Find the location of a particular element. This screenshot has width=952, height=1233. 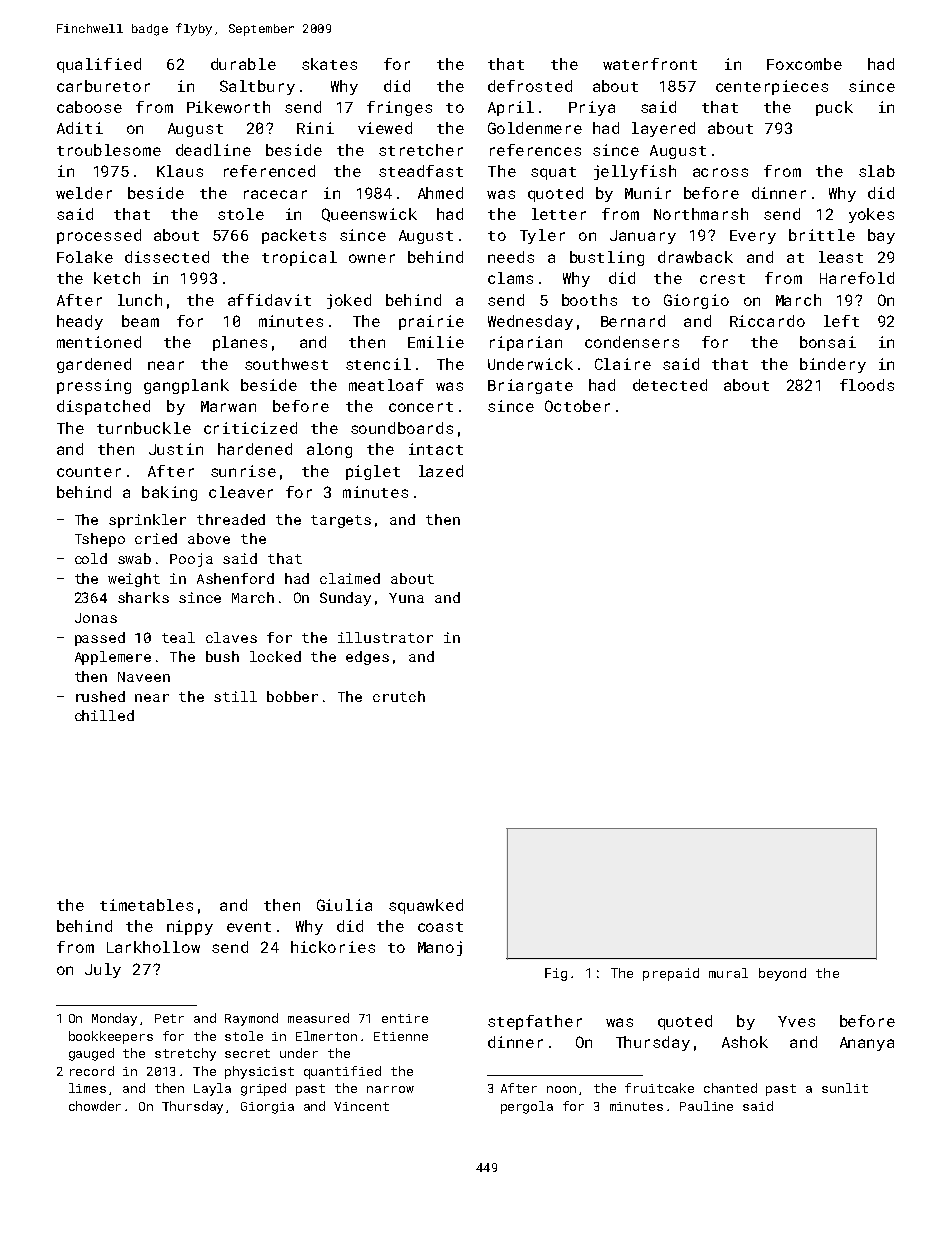

narrow is located at coordinates (390, 1089).
